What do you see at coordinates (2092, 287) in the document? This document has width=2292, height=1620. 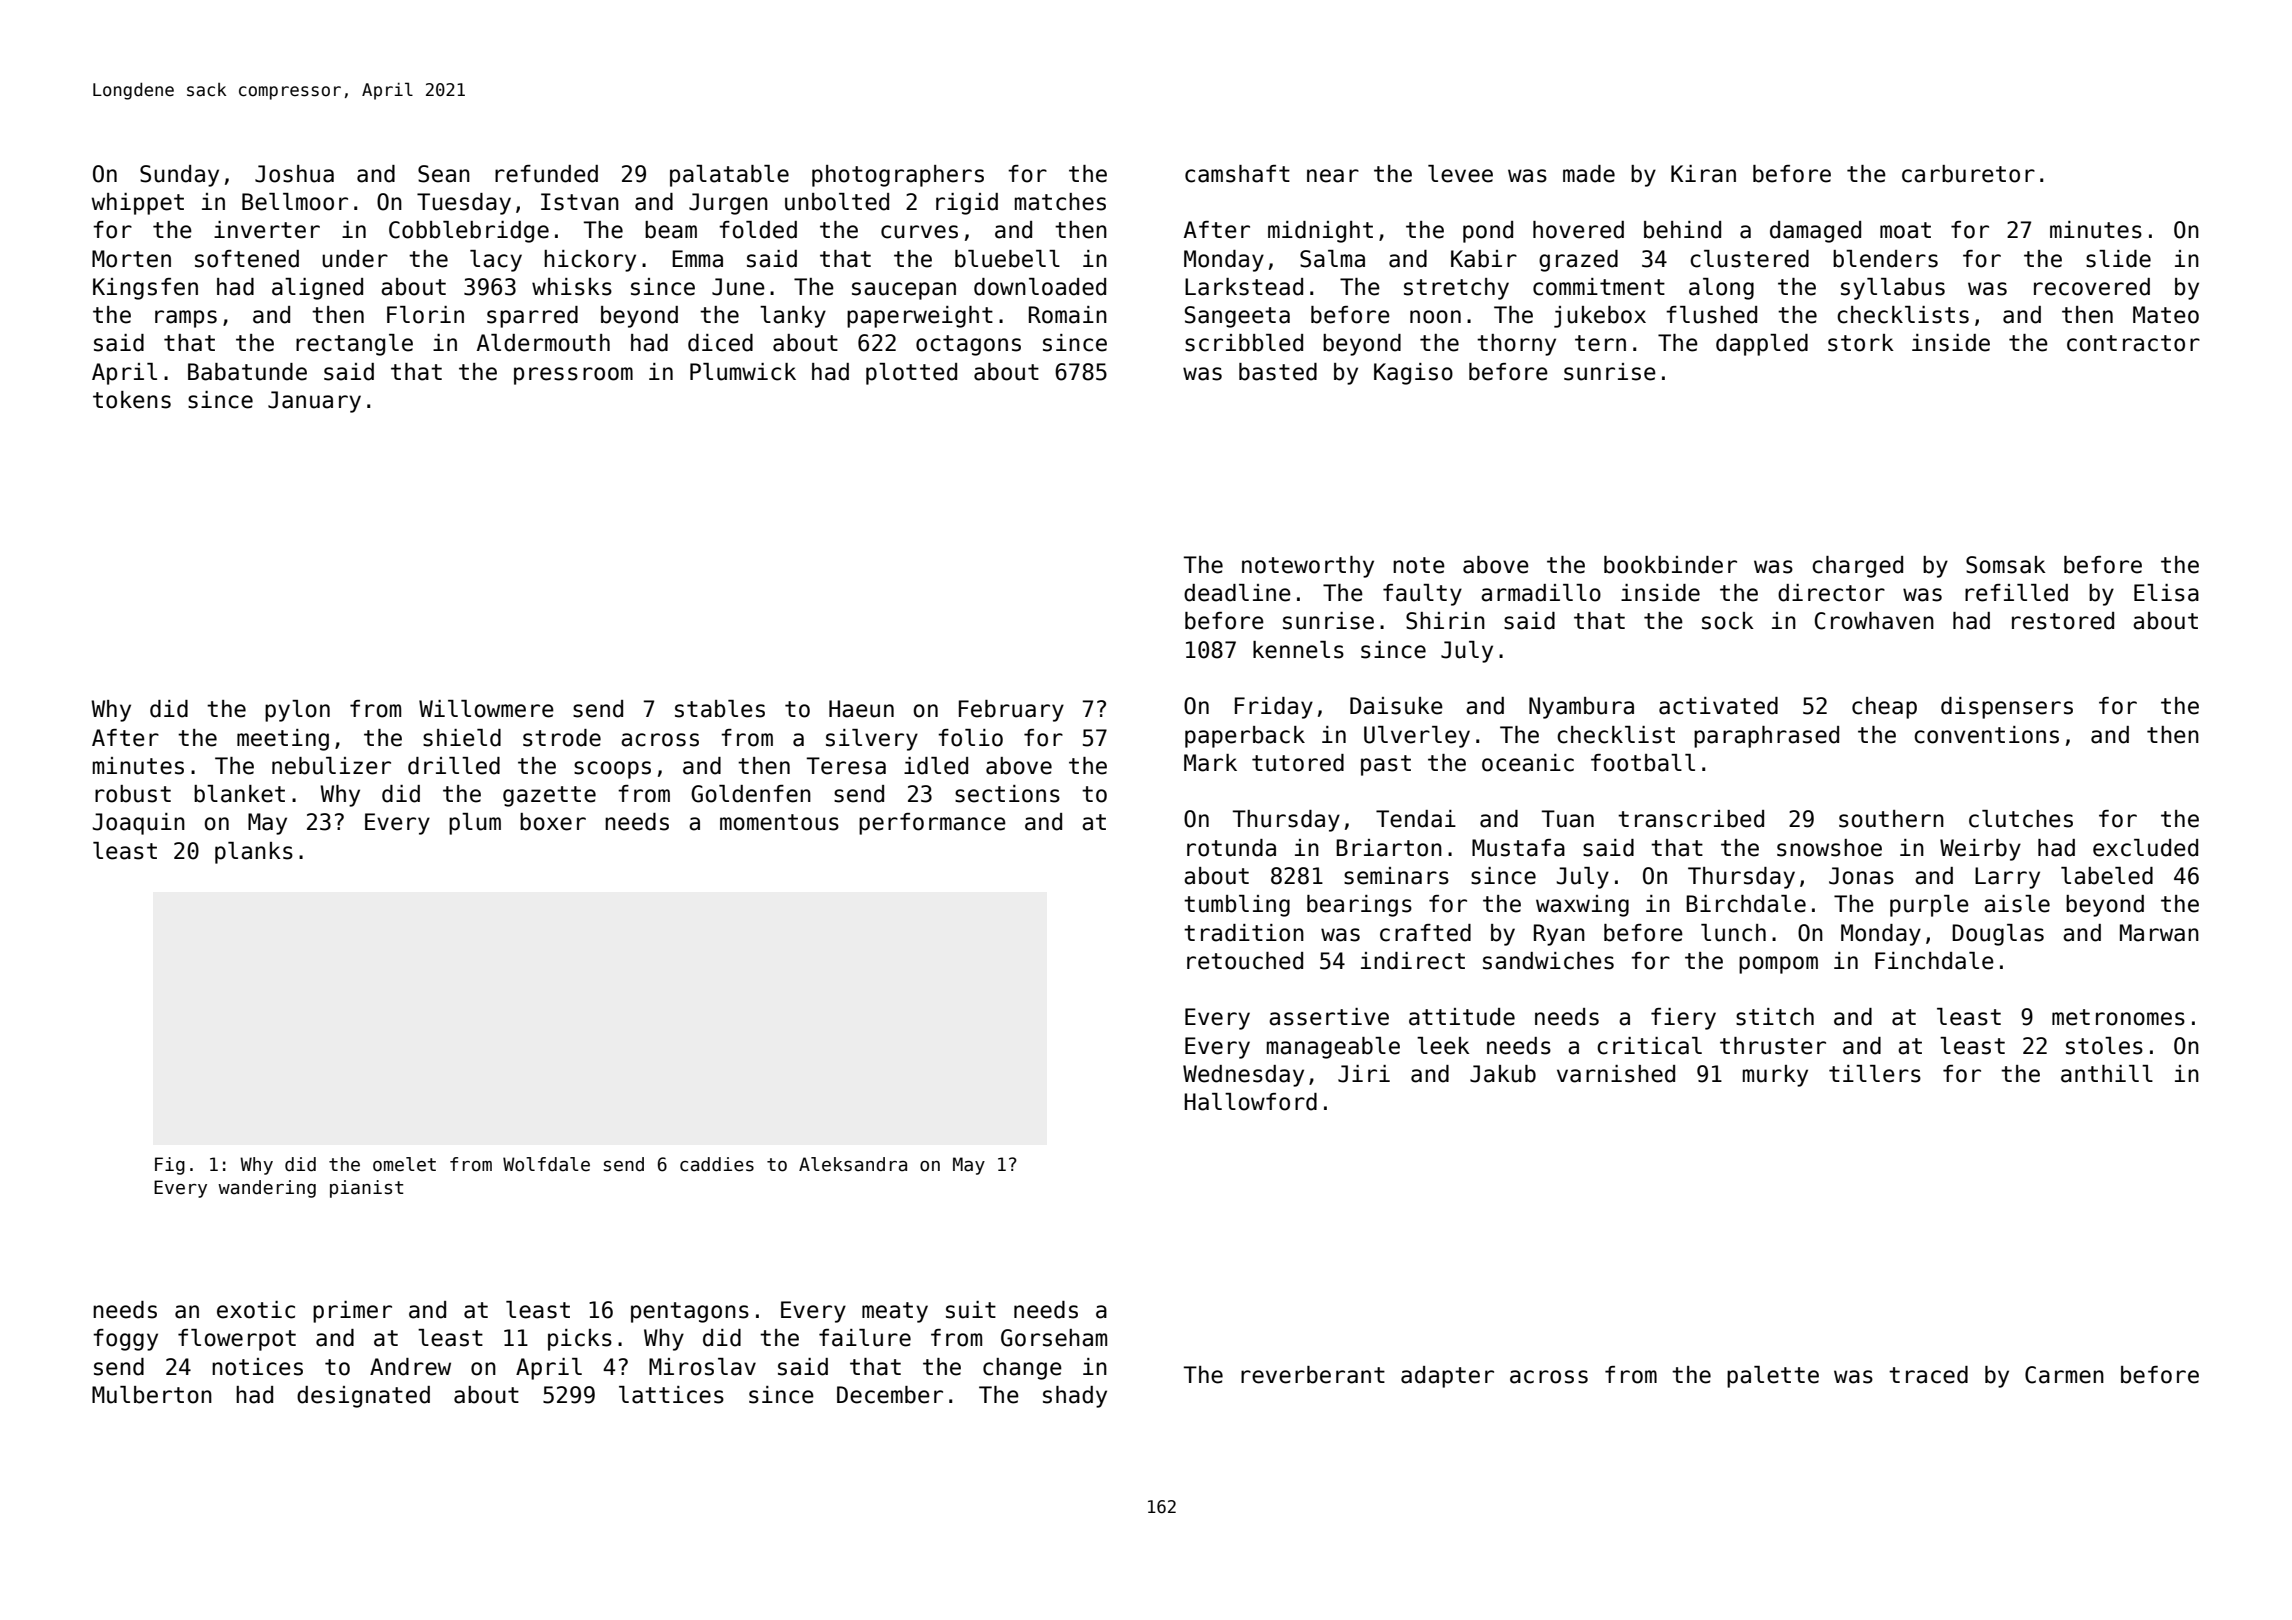 I see `recovered` at bounding box center [2092, 287].
